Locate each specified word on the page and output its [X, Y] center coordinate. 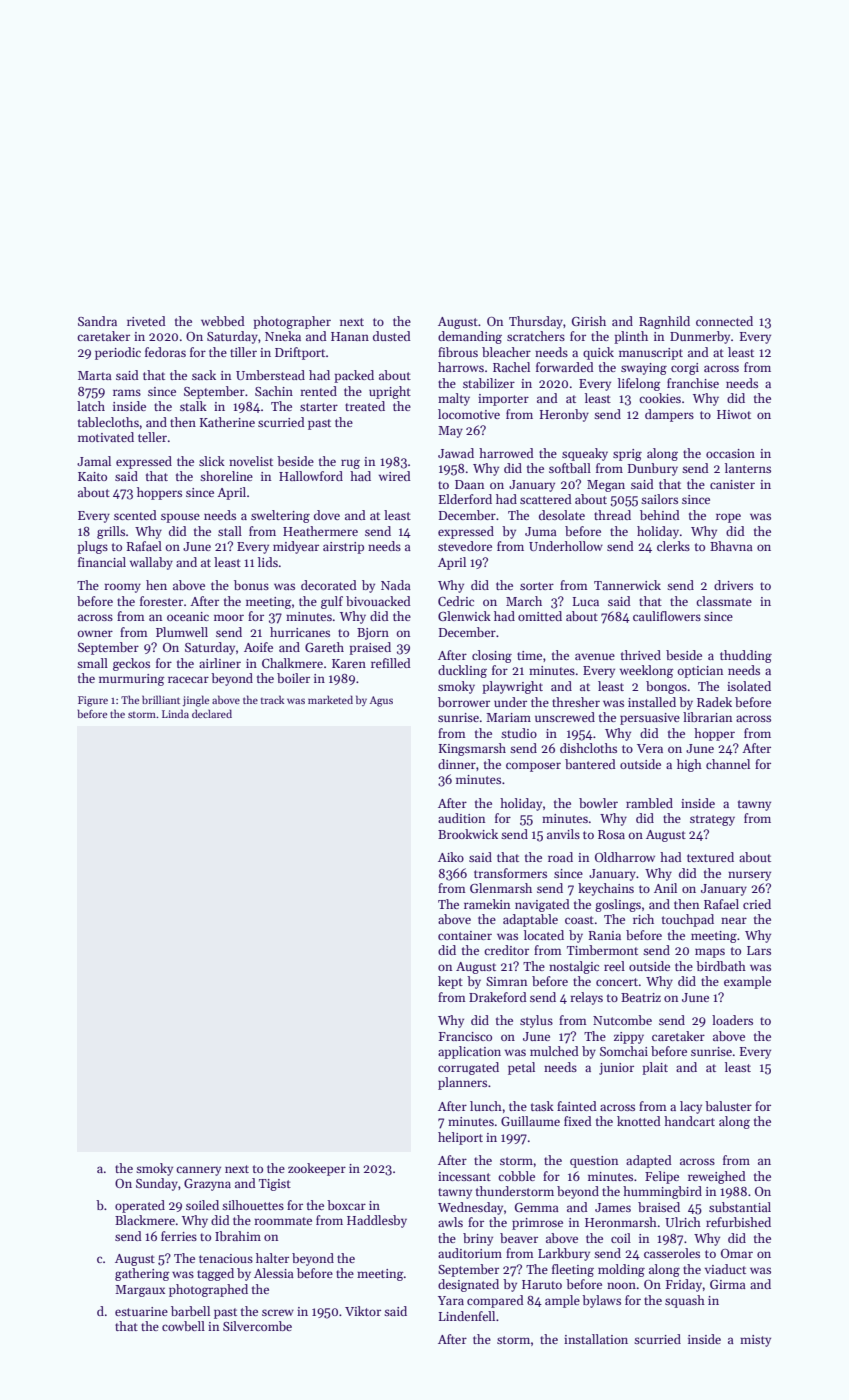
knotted [639, 1121]
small [92, 663]
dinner [457, 764]
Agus [381, 701]
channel [728, 764]
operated [140, 1206]
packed [354, 376]
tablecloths [108, 422]
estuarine [141, 1311]
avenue [595, 656]
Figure [93, 701]
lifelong [639, 384]
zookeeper [317, 1169]
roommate [283, 1221]
